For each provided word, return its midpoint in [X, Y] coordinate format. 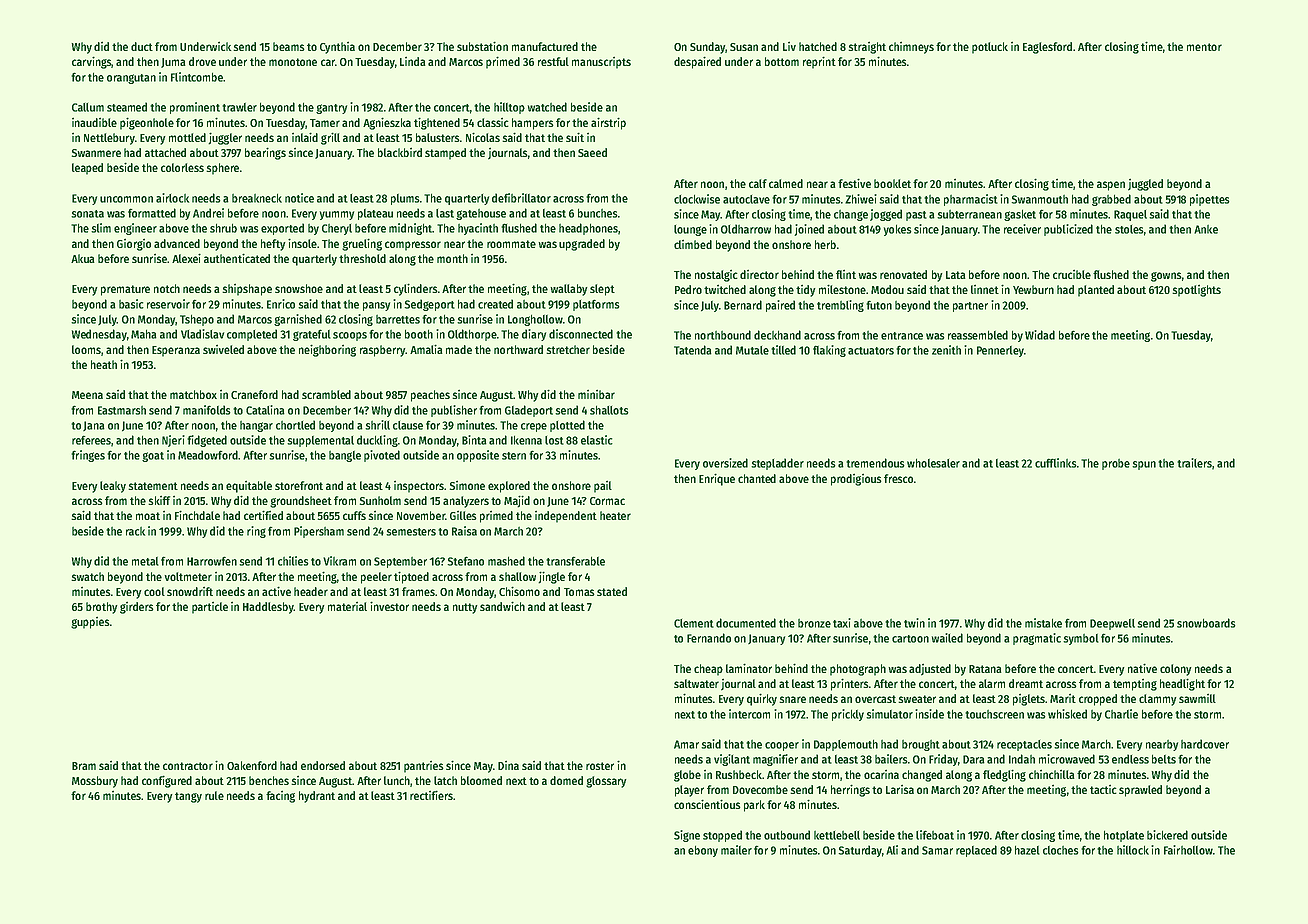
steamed [127, 107]
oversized [725, 463]
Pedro [688, 289]
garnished [298, 320]
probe [1116, 464]
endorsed [323, 765]
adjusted [930, 670]
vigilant [732, 760]
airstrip [608, 124]
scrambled [326, 394]
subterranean [969, 214]
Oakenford [252, 765]
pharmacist [971, 200]
